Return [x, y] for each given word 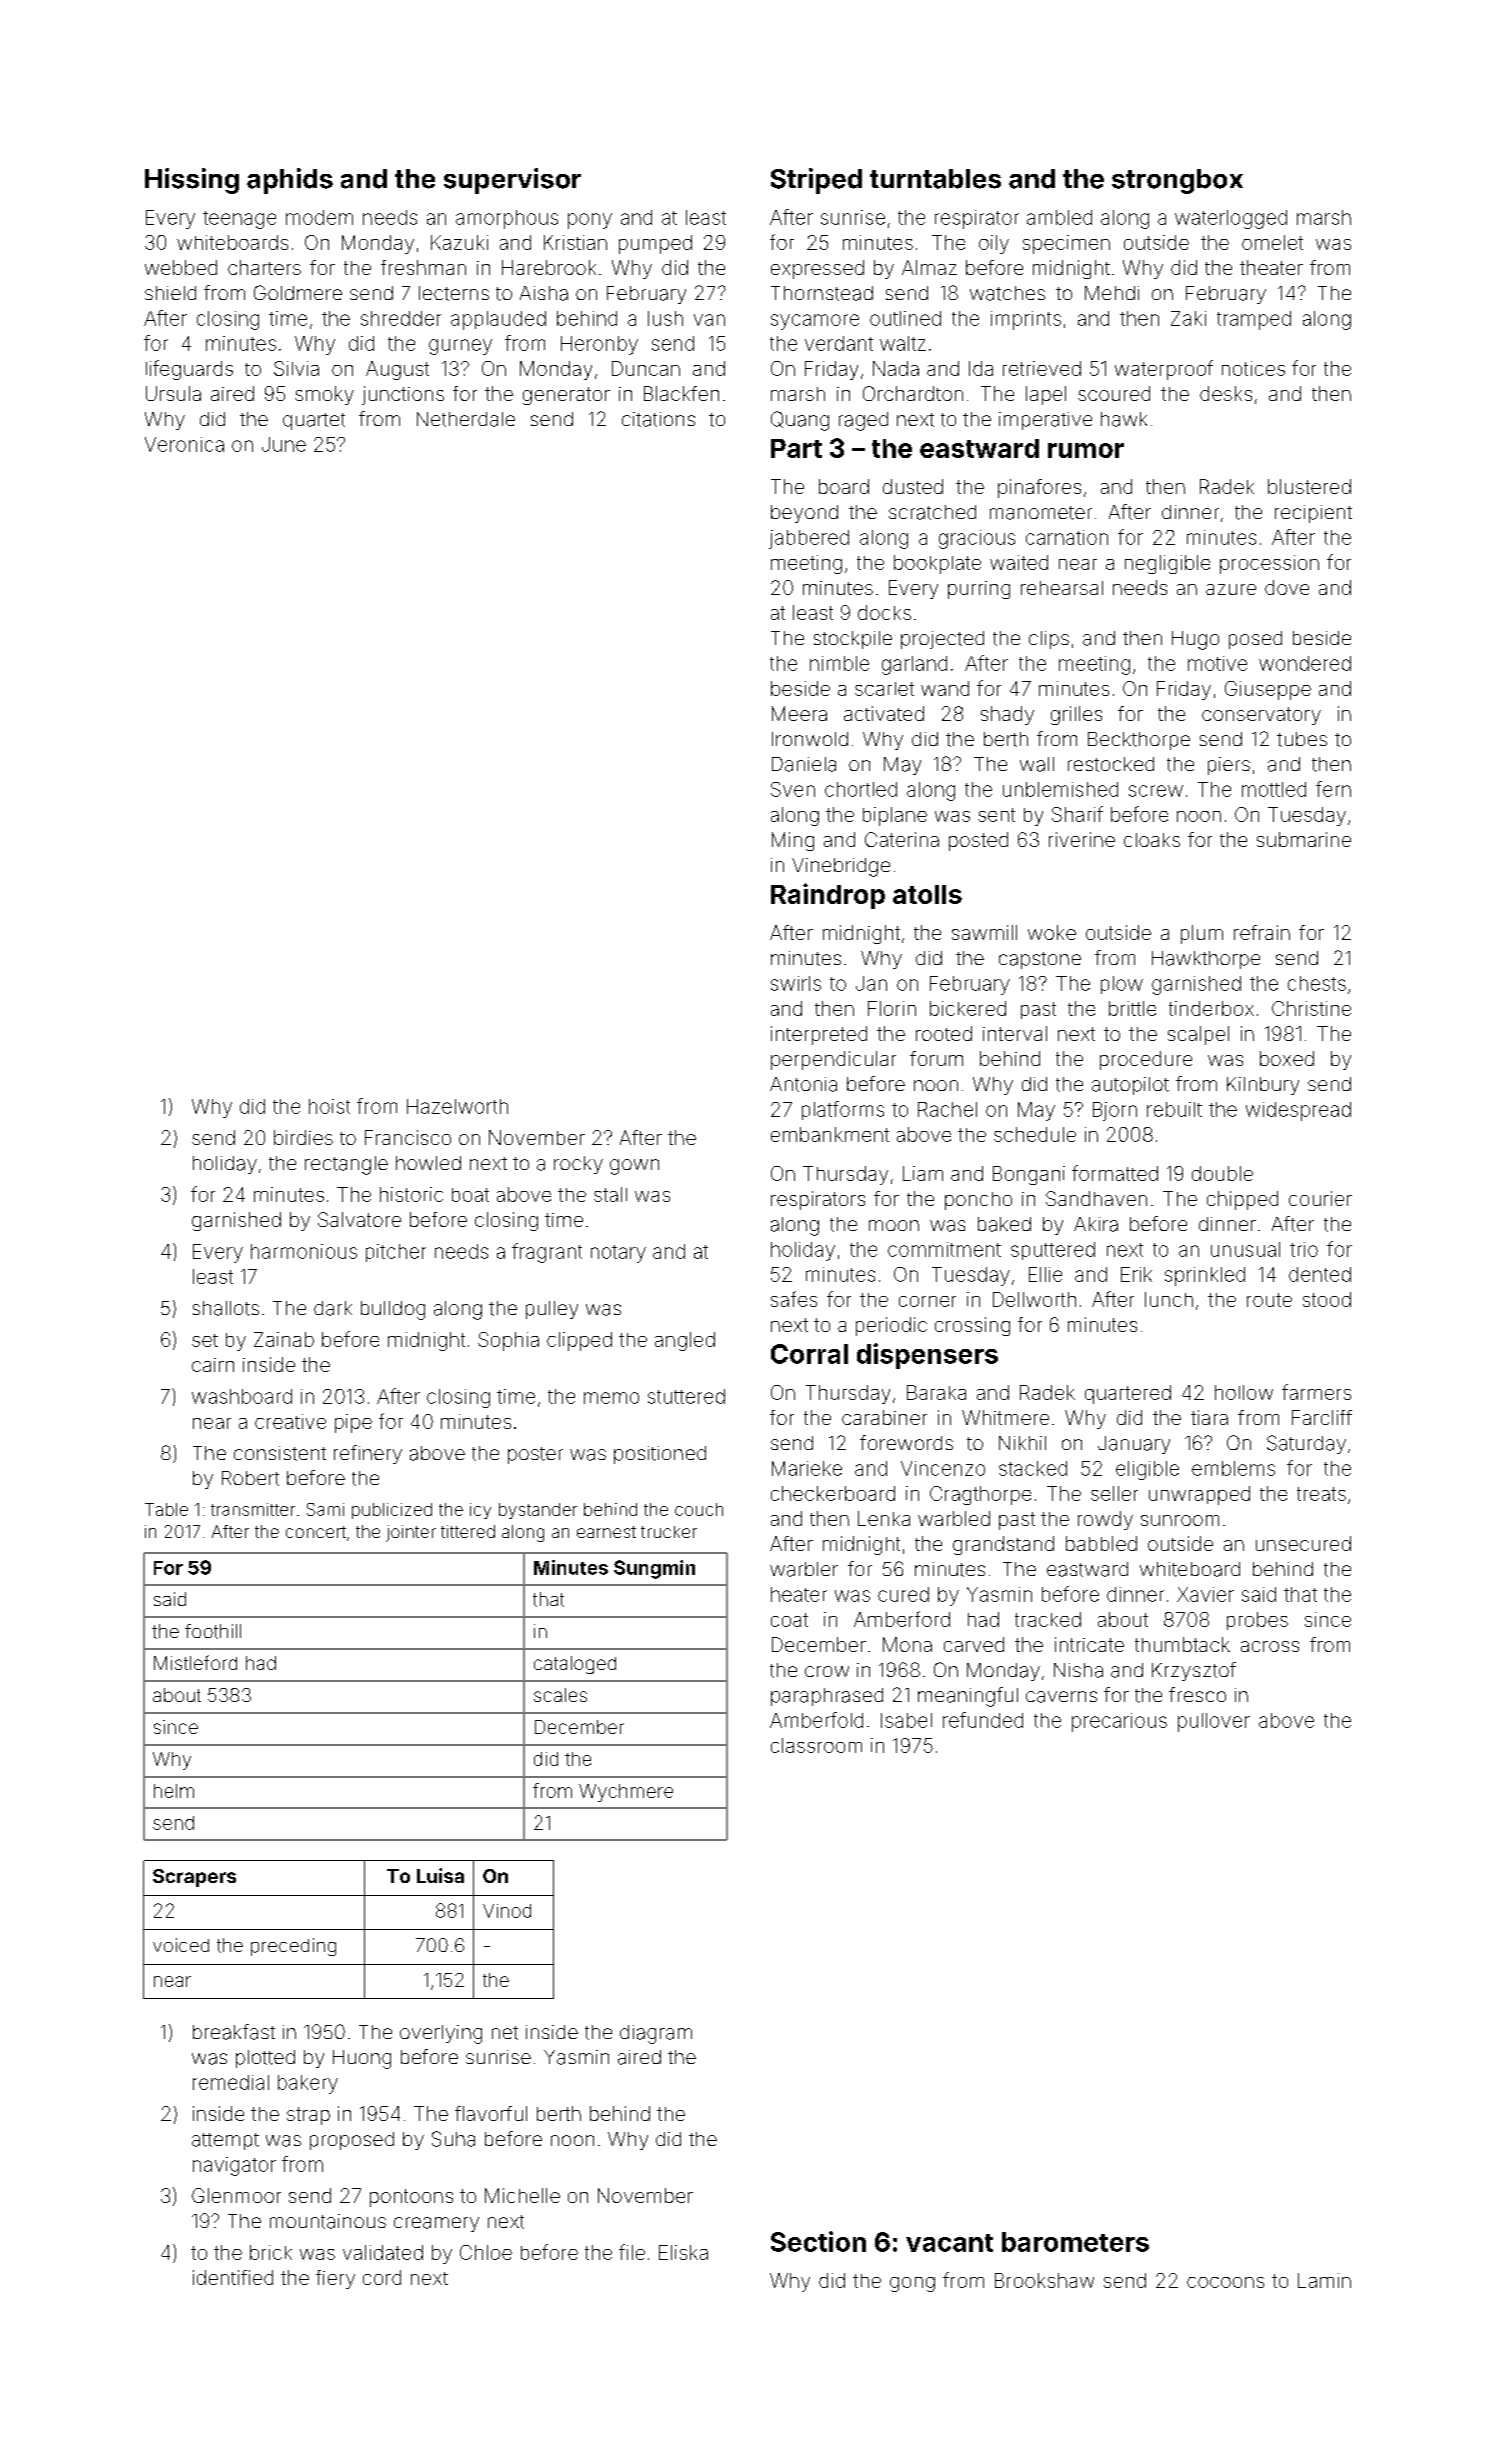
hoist [329, 1106]
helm [174, 1791]
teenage [239, 220]
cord [382, 2277]
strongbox [1177, 181]
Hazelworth [457, 1106]
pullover [1214, 1722]
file [632, 2252]
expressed [817, 269]
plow [1122, 985]
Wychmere [626, 1793]
